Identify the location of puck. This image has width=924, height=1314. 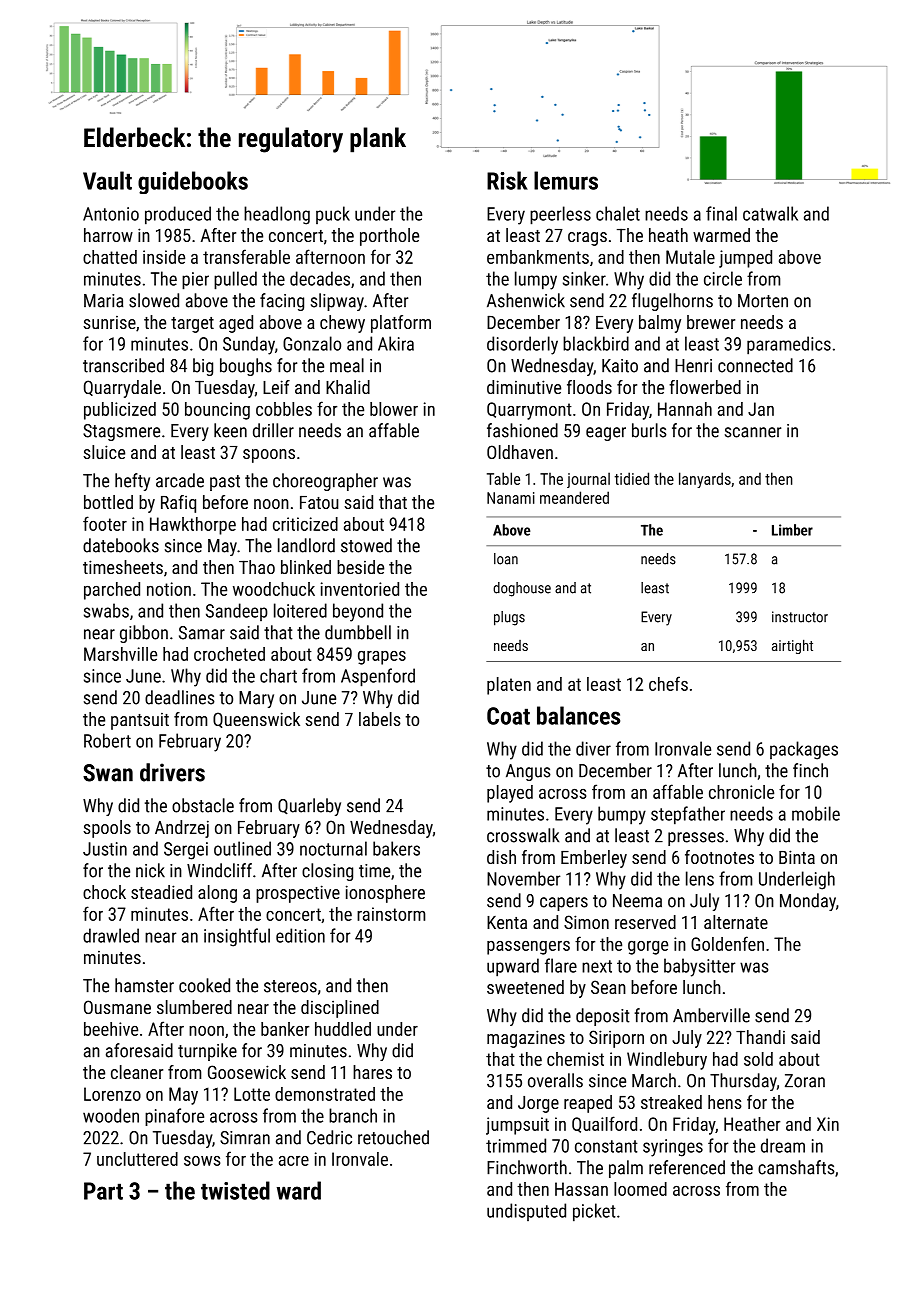
(333, 215).
